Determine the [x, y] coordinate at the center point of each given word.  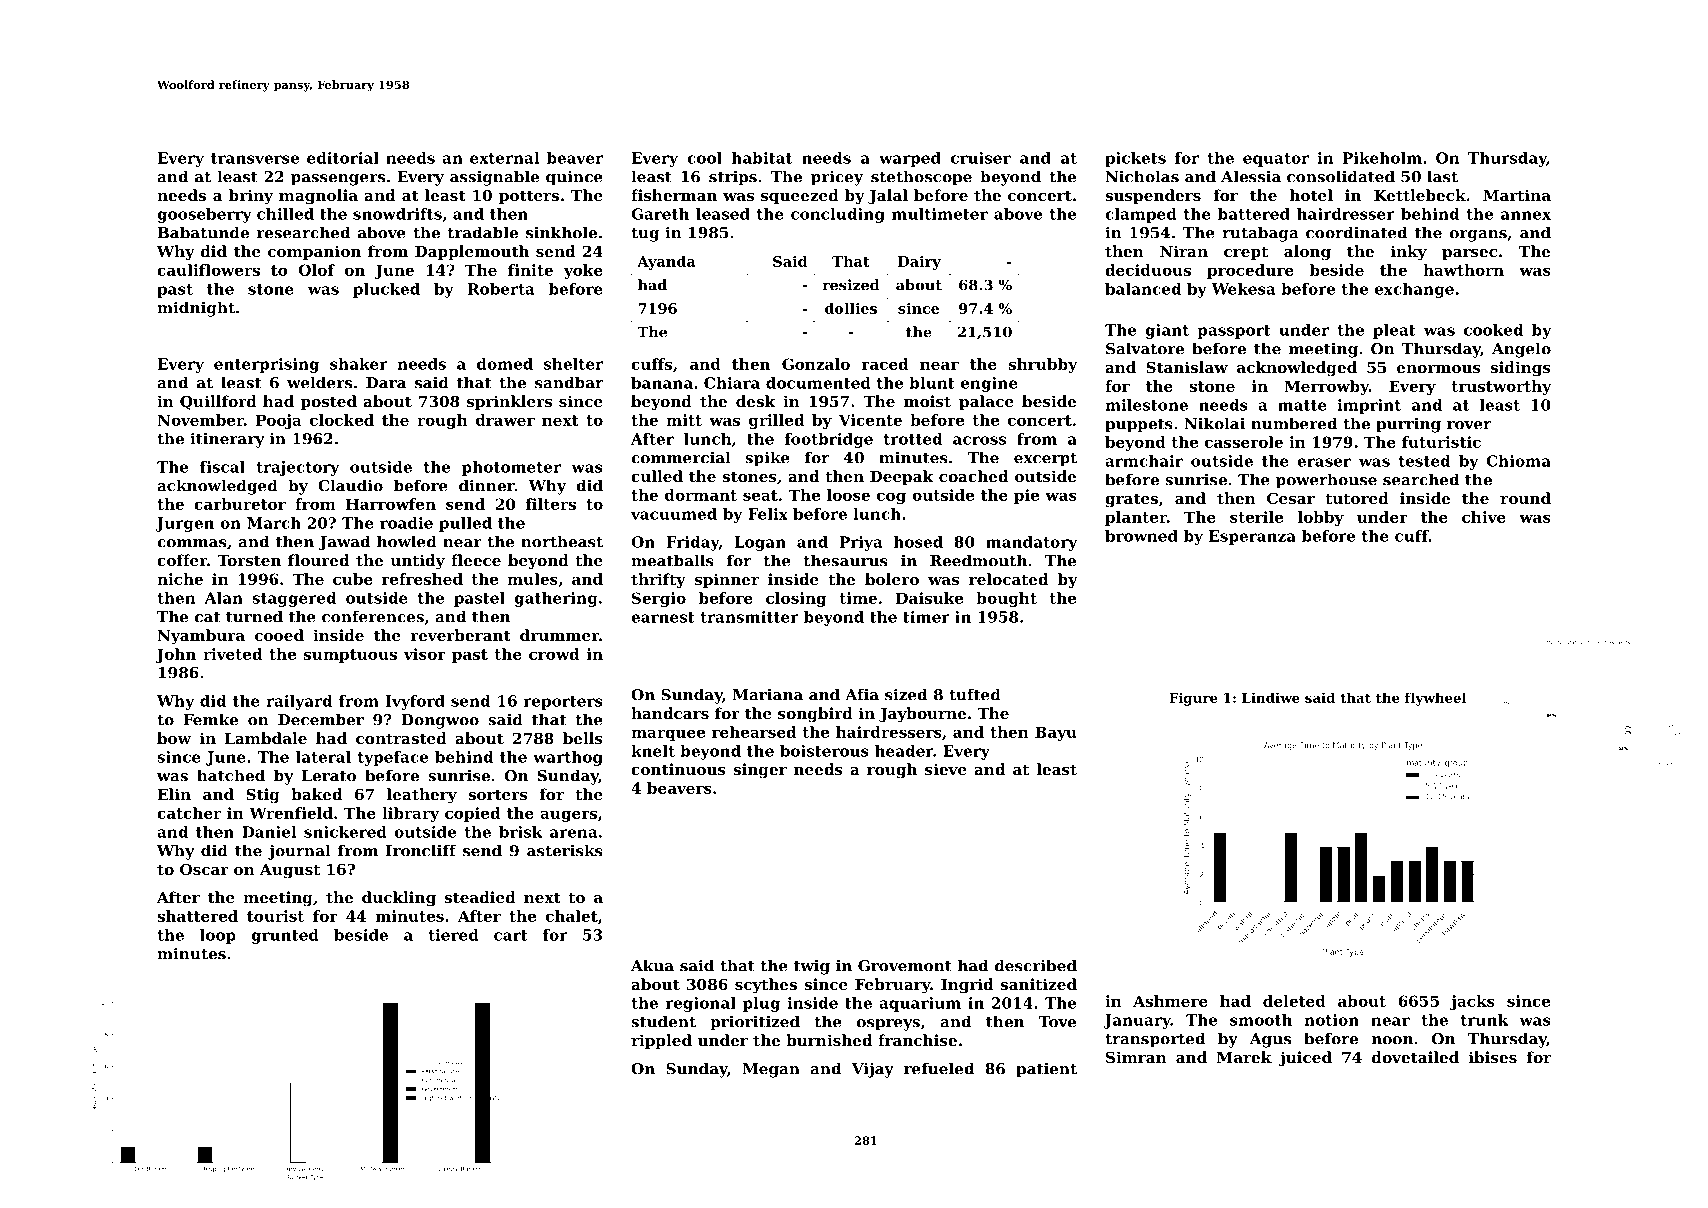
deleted [1294, 1001]
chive [1484, 517]
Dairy [919, 263]
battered [1254, 214]
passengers [338, 180]
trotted [913, 439]
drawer [505, 420]
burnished [829, 1040]
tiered [453, 935]
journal [299, 852]
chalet [572, 916]
